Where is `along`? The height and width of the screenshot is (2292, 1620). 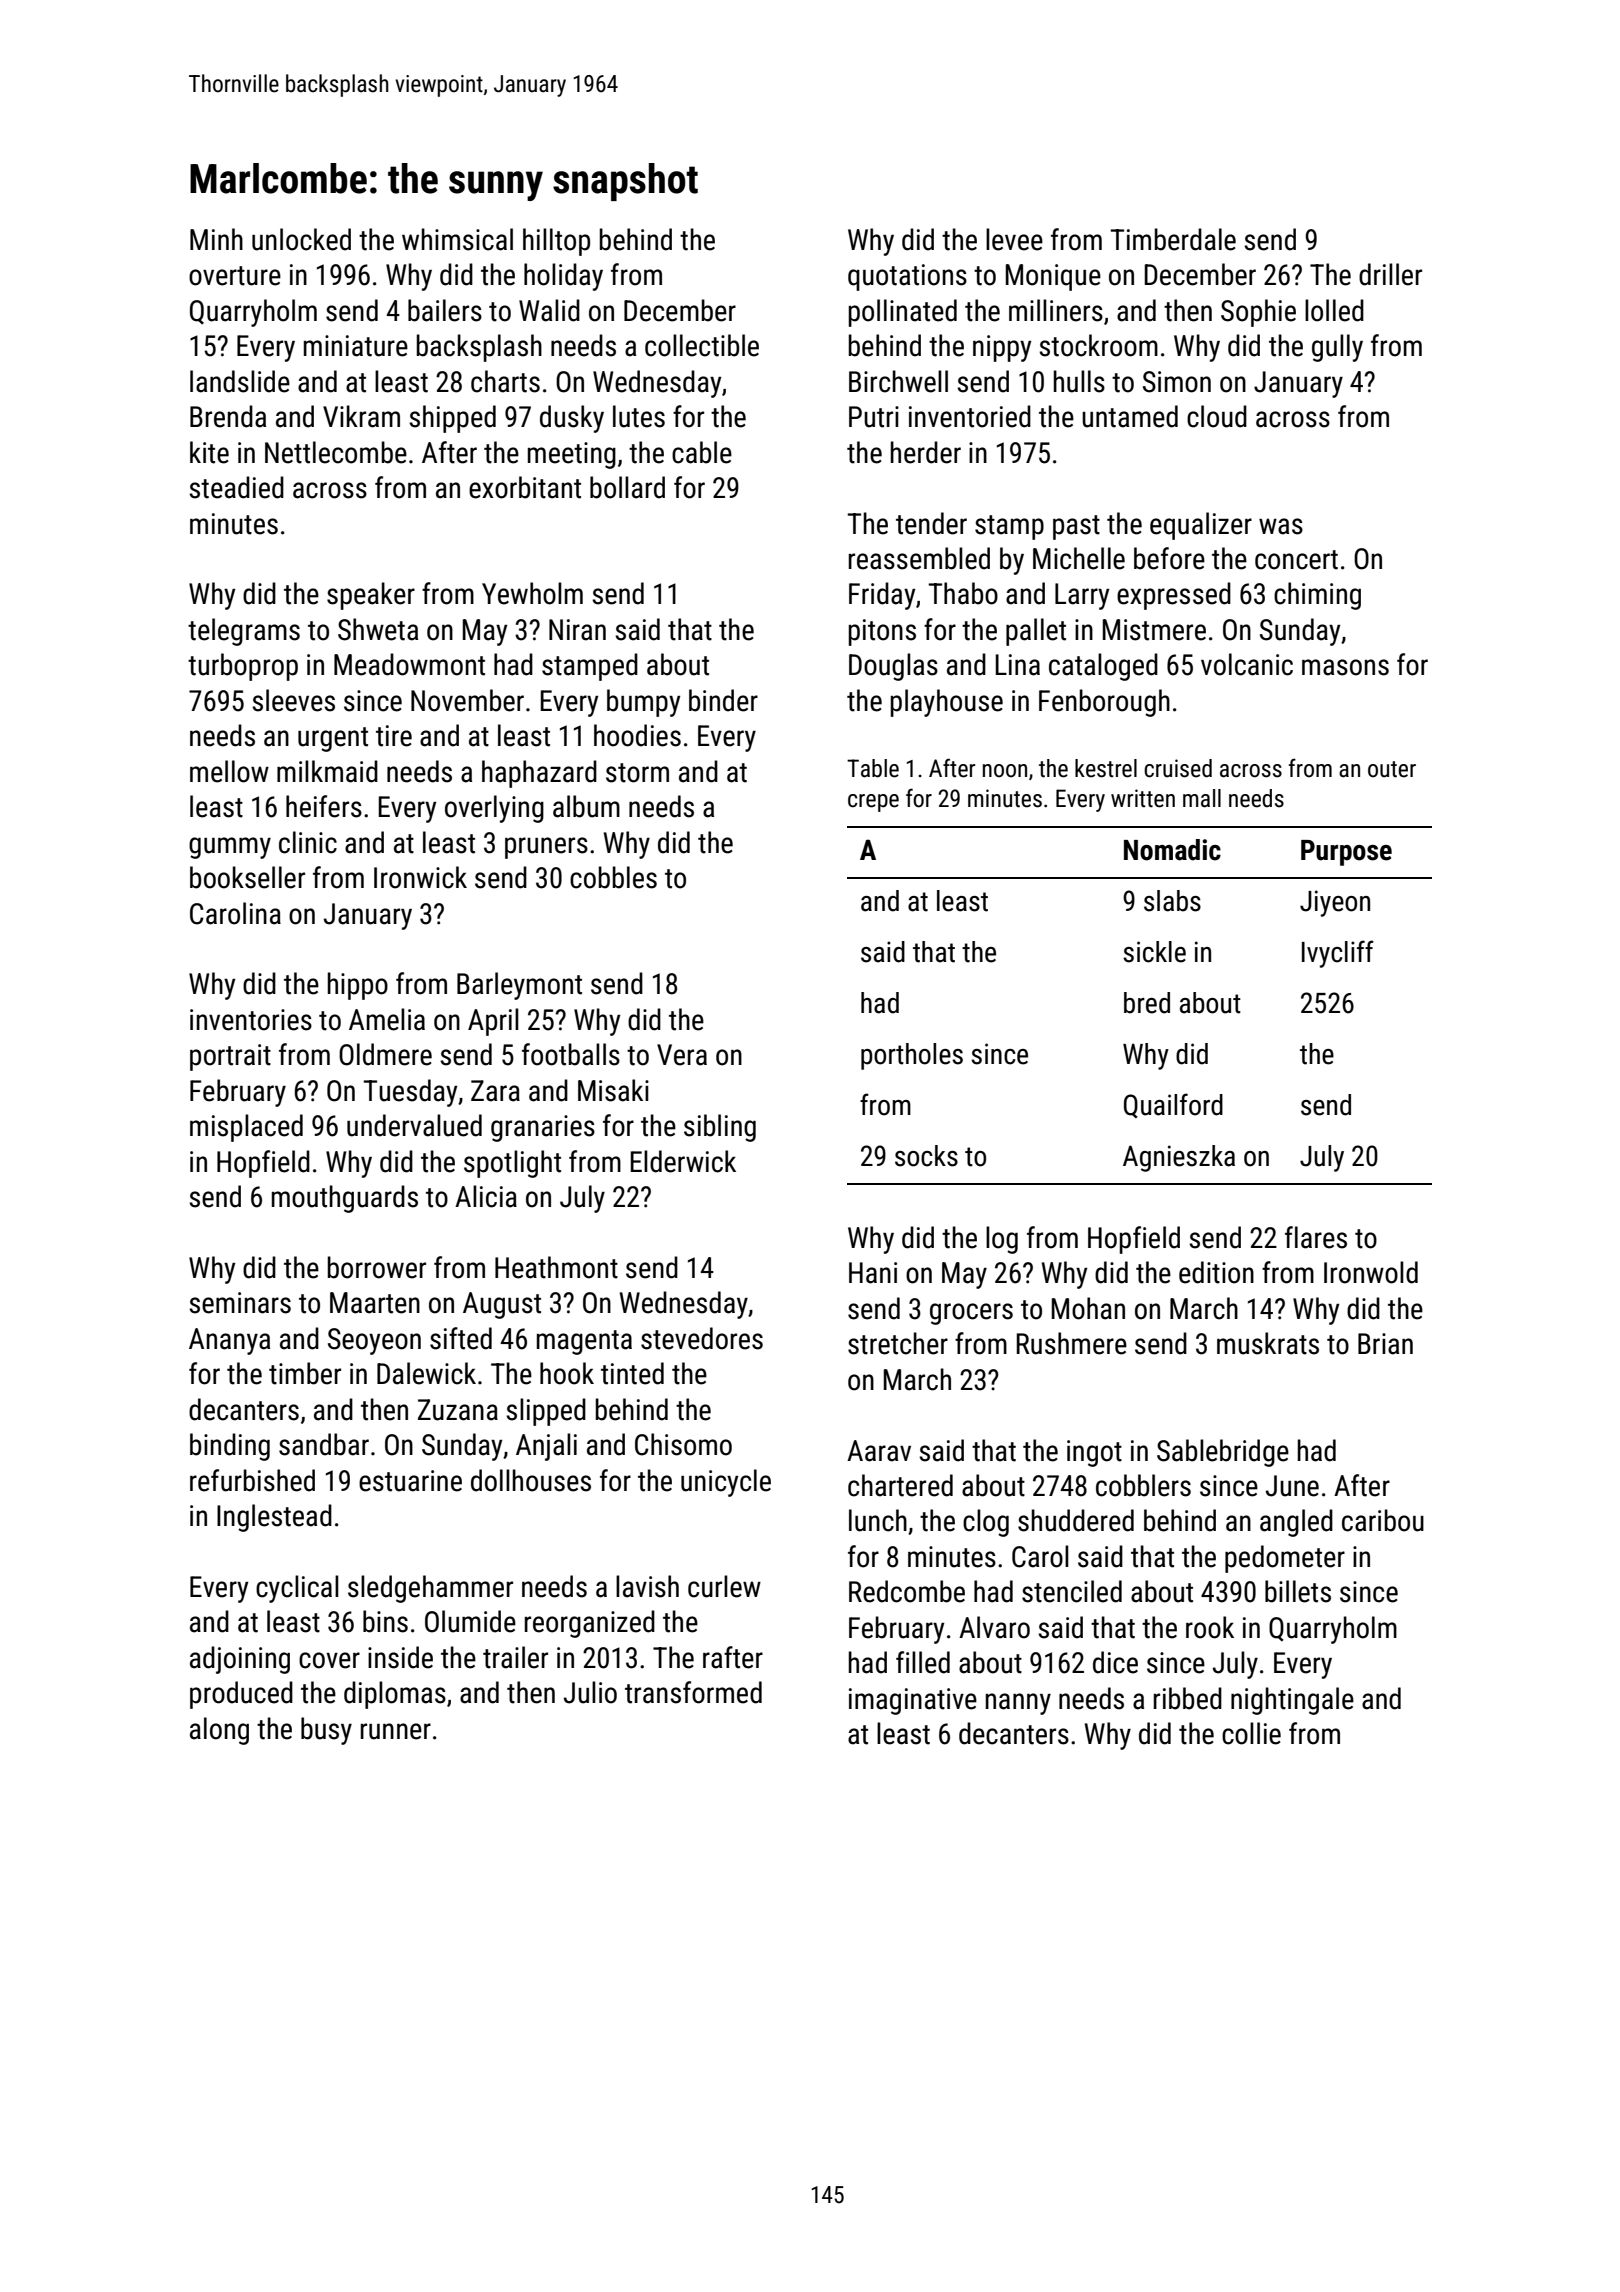
along is located at coordinates (219, 1731).
